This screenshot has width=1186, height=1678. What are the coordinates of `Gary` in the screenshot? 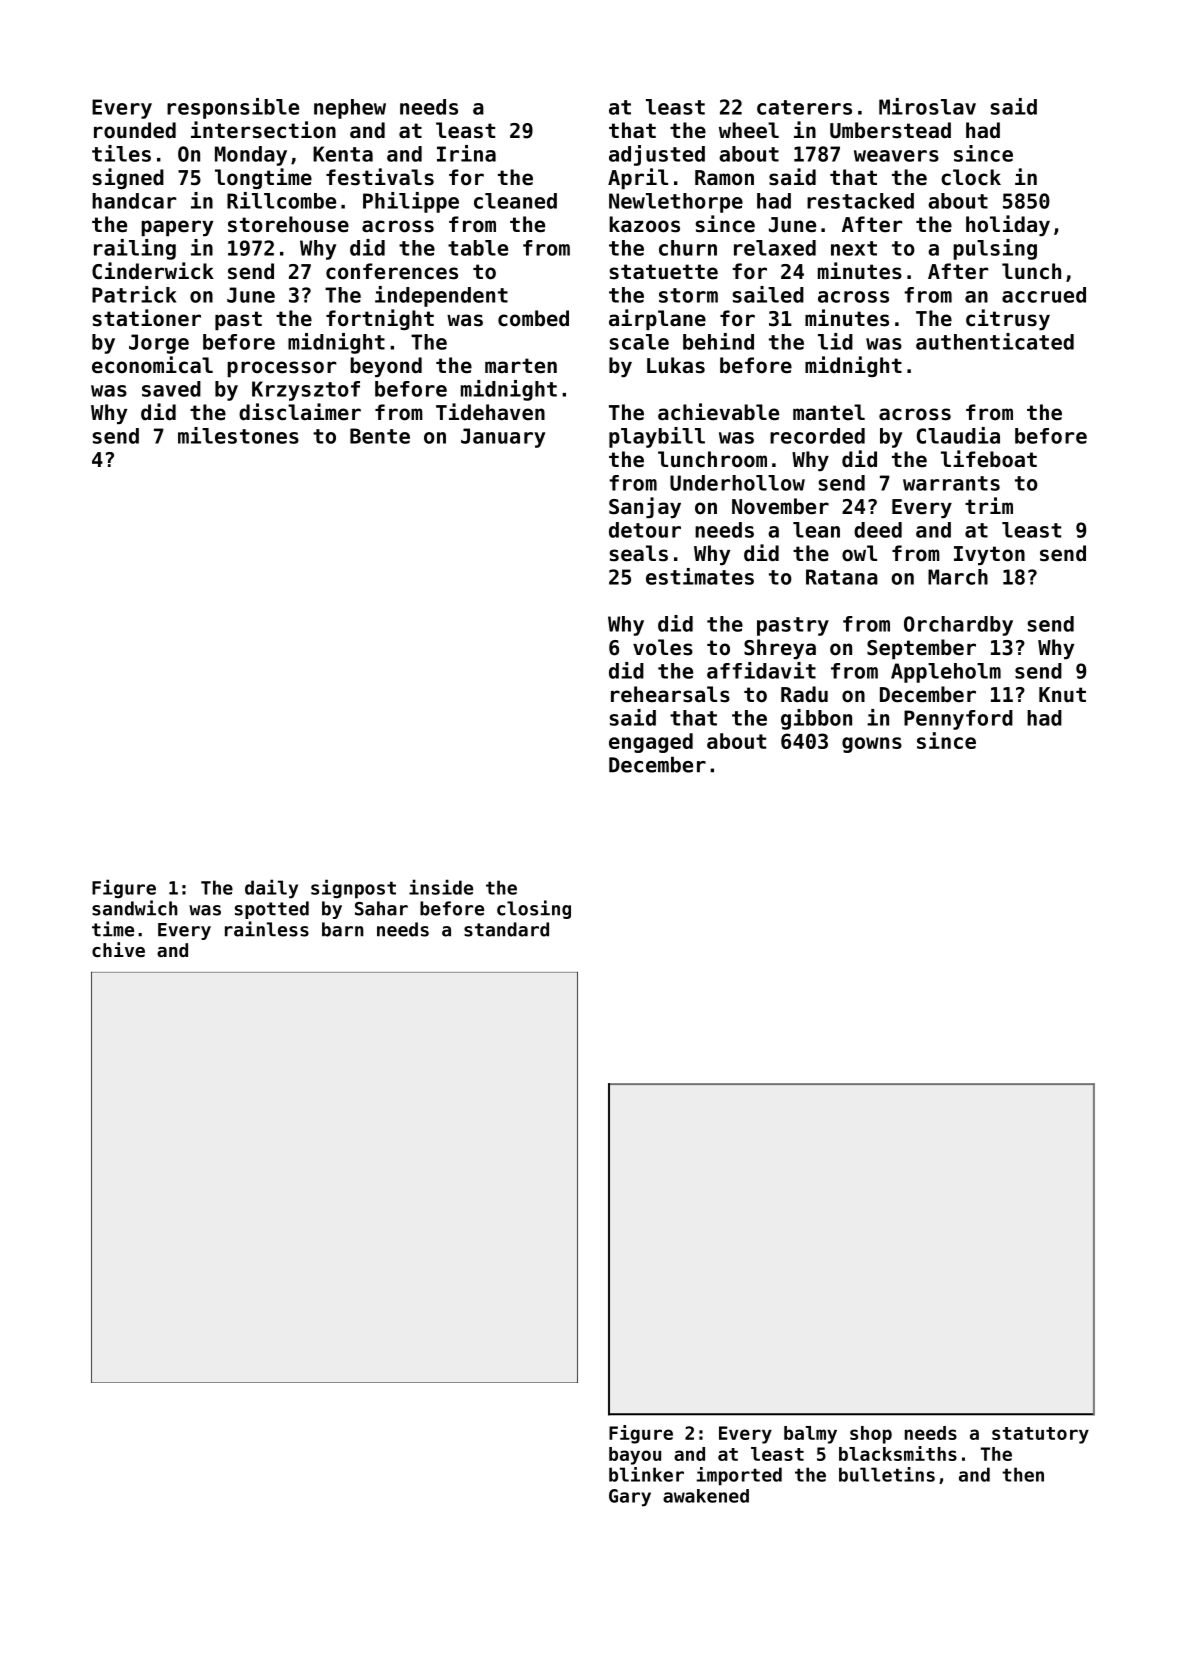 It's located at (630, 1498).
